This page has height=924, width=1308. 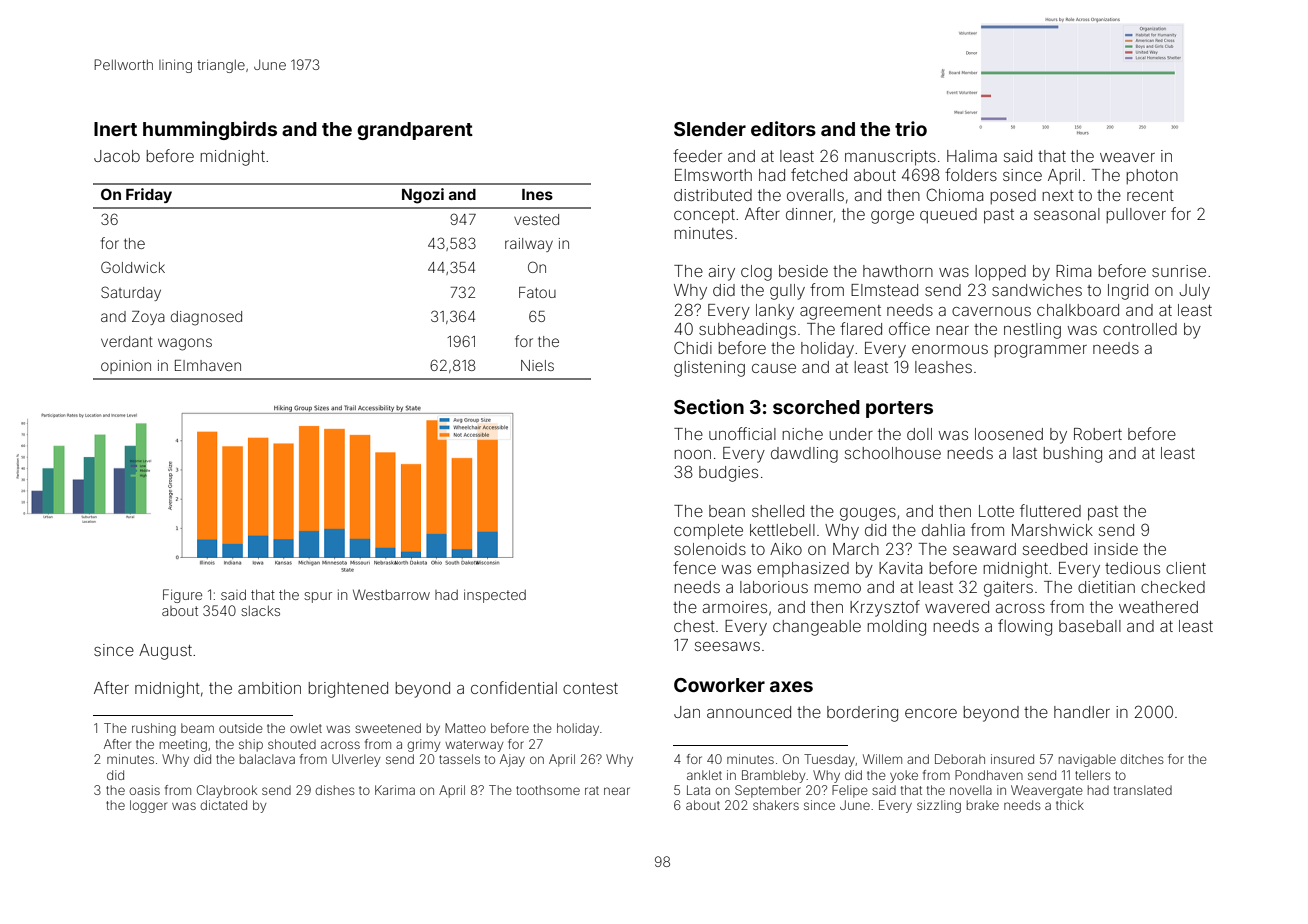 I want to click on sizzling, so click(x=939, y=806).
